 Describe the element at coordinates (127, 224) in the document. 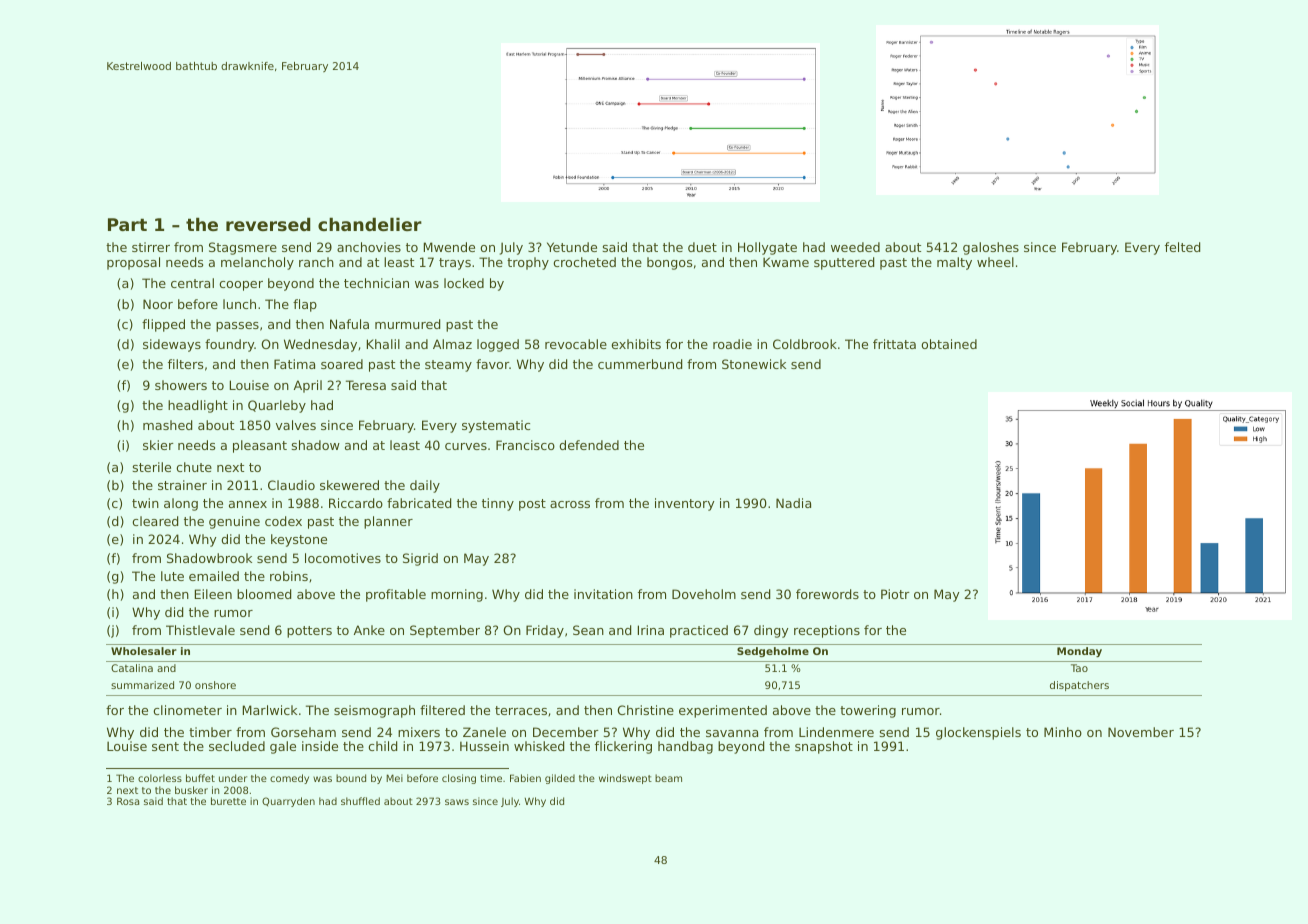

I see `Part` at that location.
